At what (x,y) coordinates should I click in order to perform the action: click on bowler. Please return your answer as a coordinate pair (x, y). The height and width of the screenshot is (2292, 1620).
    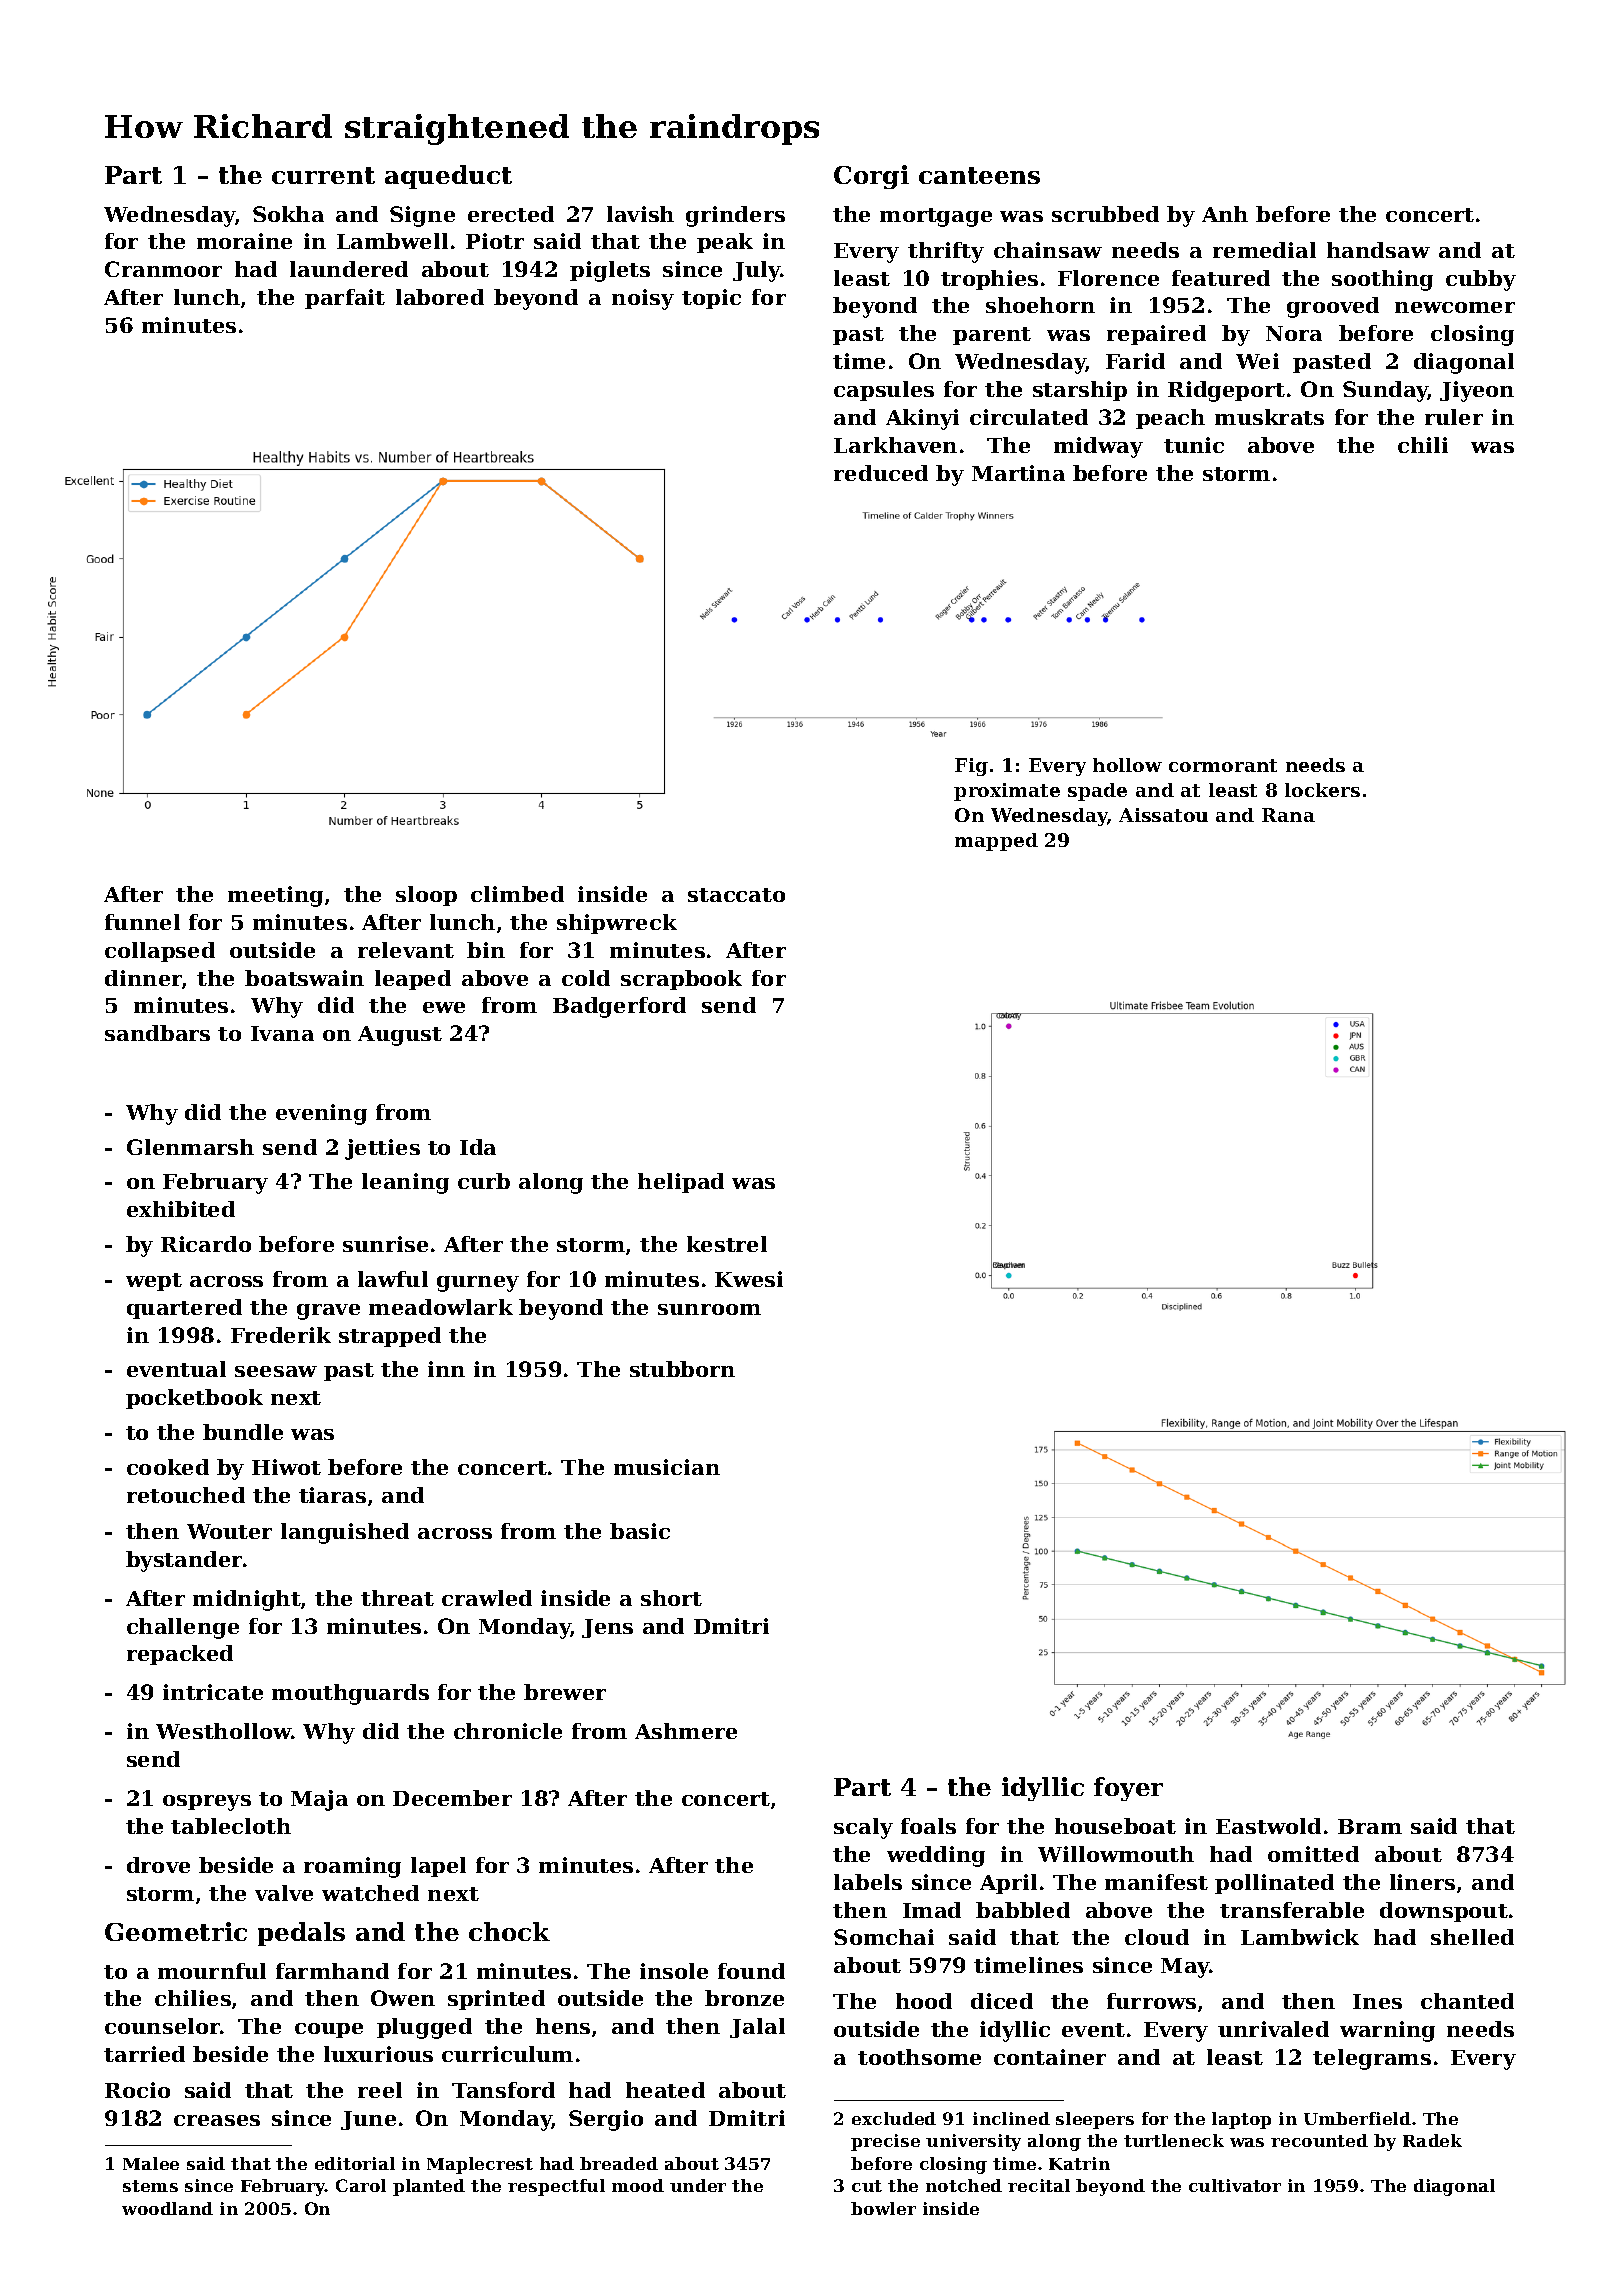
    Looking at the image, I should click on (883, 2208).
